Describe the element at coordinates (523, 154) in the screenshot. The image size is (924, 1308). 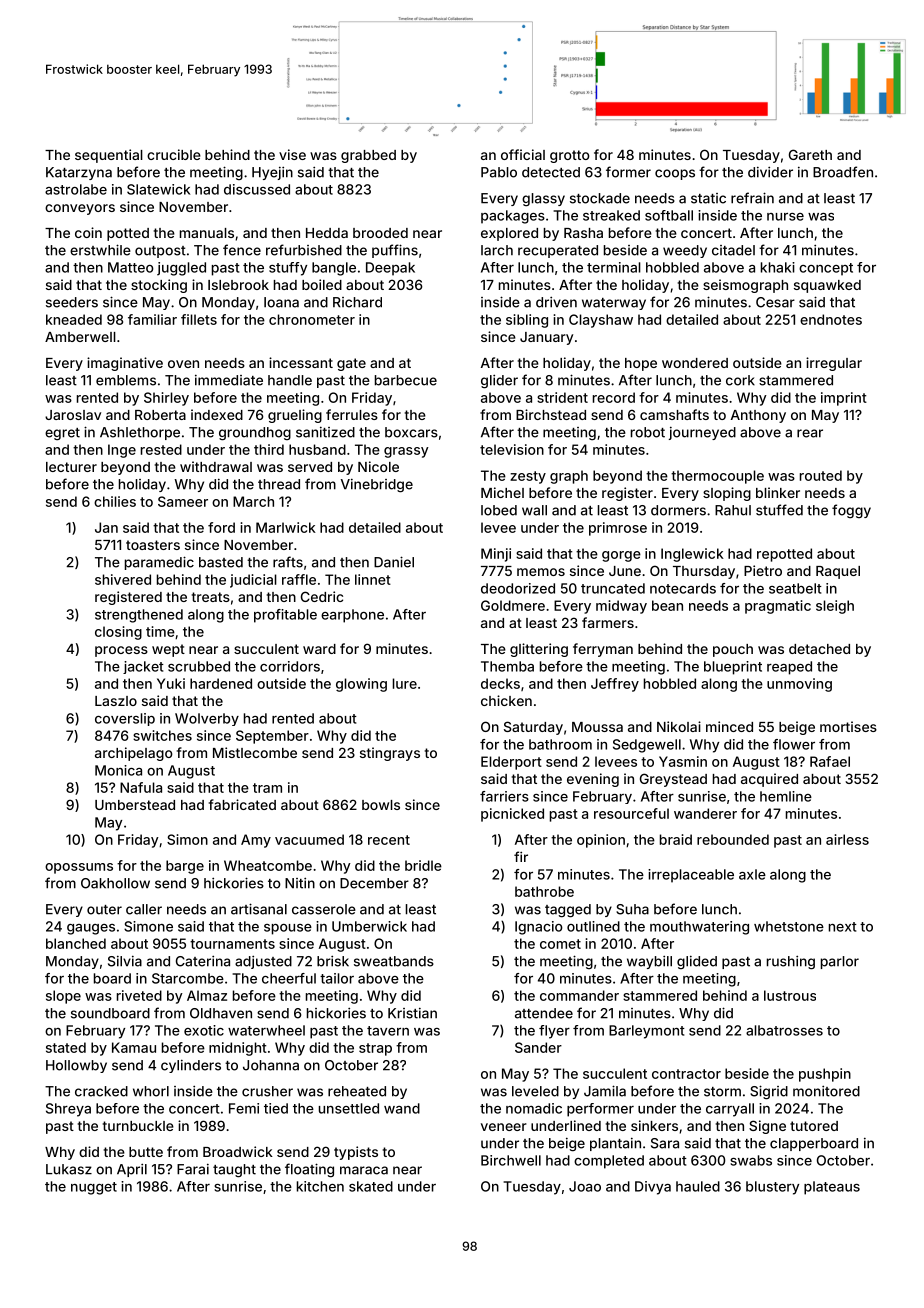
I see `official` at that location.
